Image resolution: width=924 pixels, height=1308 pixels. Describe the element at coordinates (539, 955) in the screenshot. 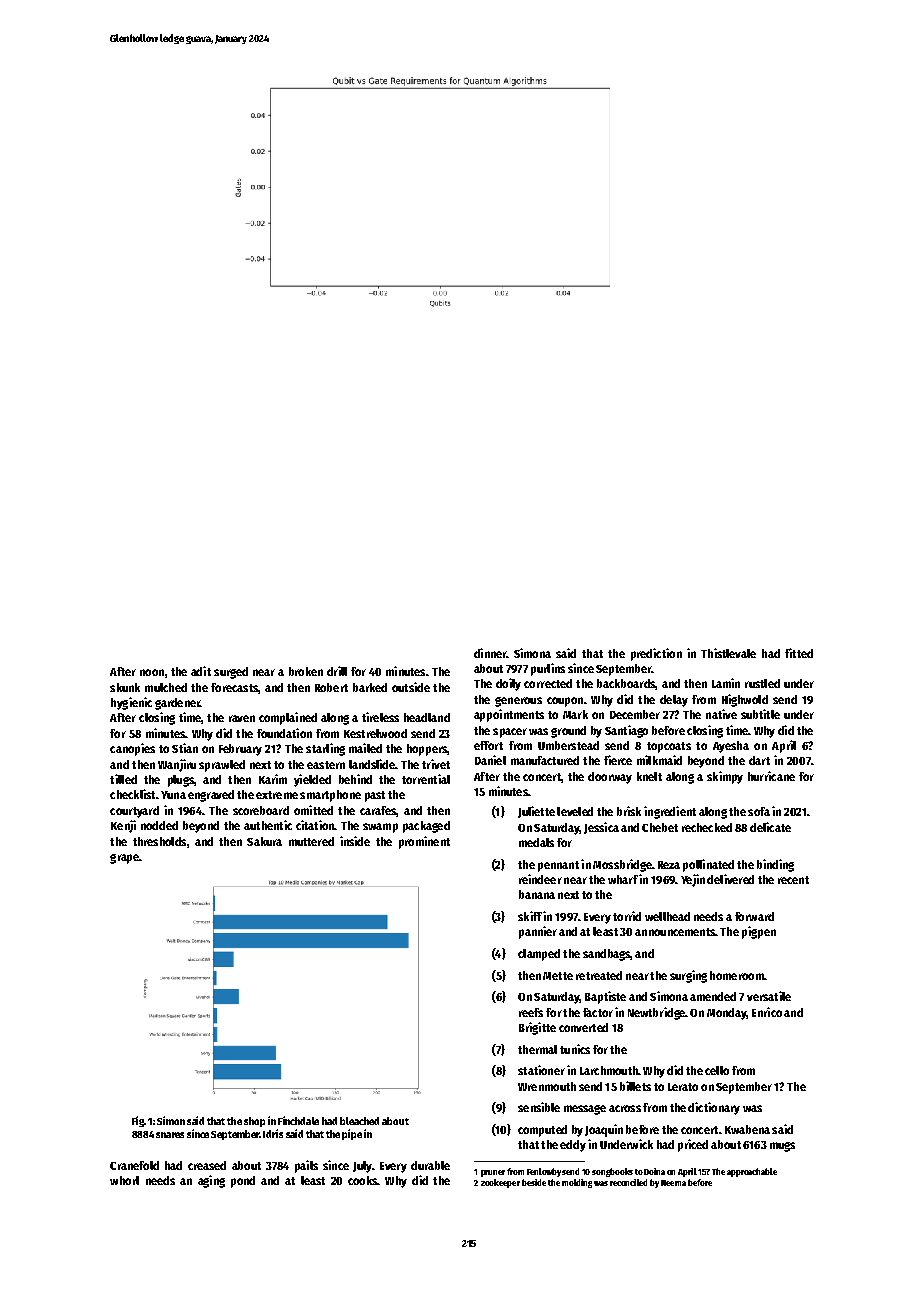

I see `clamped` at that location.
